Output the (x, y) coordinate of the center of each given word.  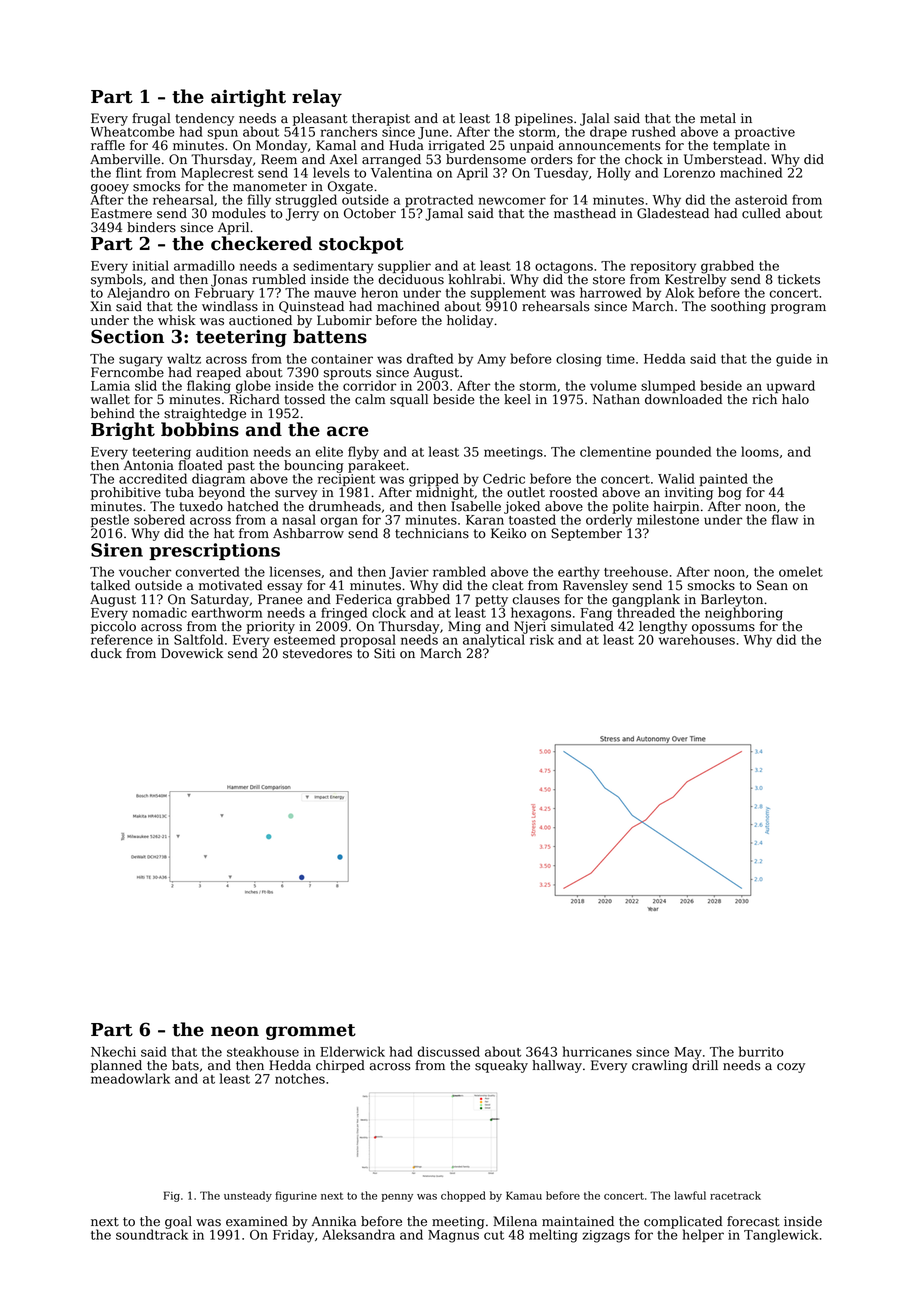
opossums (723, 629)
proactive (765, 133)
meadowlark (130, 1078)
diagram (218, 480)
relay (317, 98)
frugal (151, 119)
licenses (295, 571)
